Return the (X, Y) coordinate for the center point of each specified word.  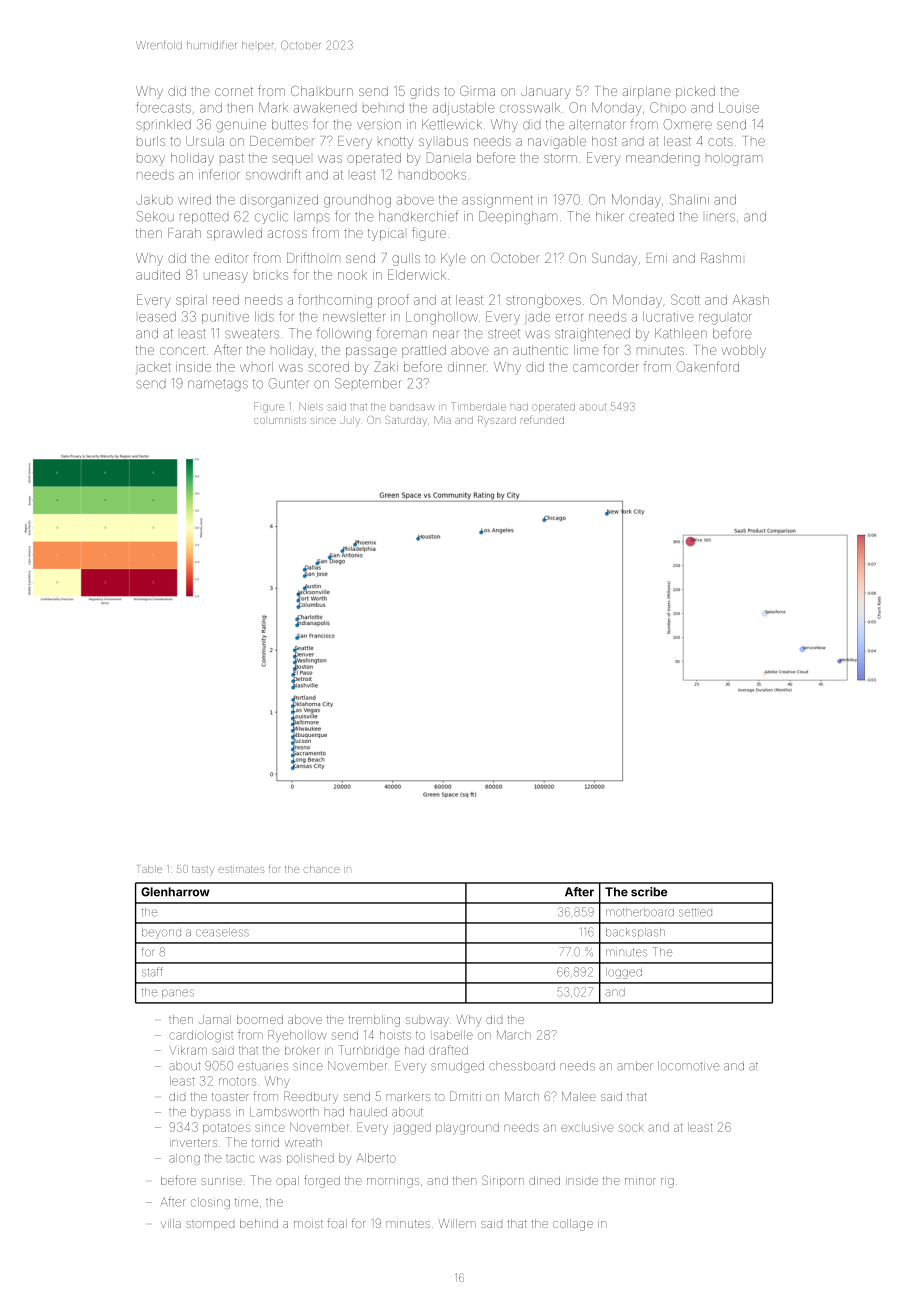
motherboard (640, 912)
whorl (256, 367)
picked (695, 92)
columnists (280, 420)
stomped (210, 1225)
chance (322, 869)
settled (695, 912)
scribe (649, 892)
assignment (497, 201)
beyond (161, 933)
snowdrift (273, 174)
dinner (467, 367)
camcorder (606, 367)
